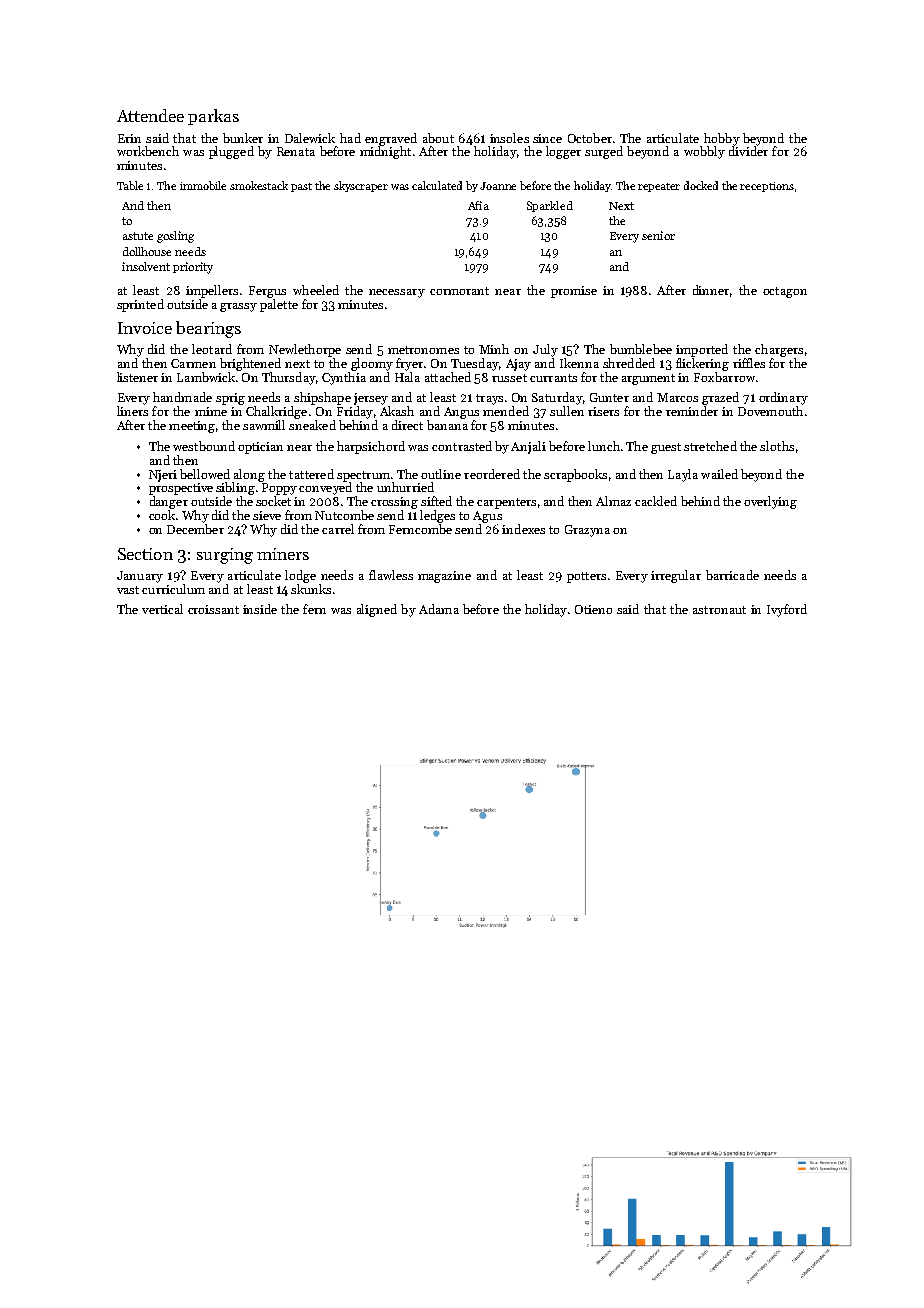 This screenshot has height=1308, width=924. I want to click on irregular, so click(676, 576).
